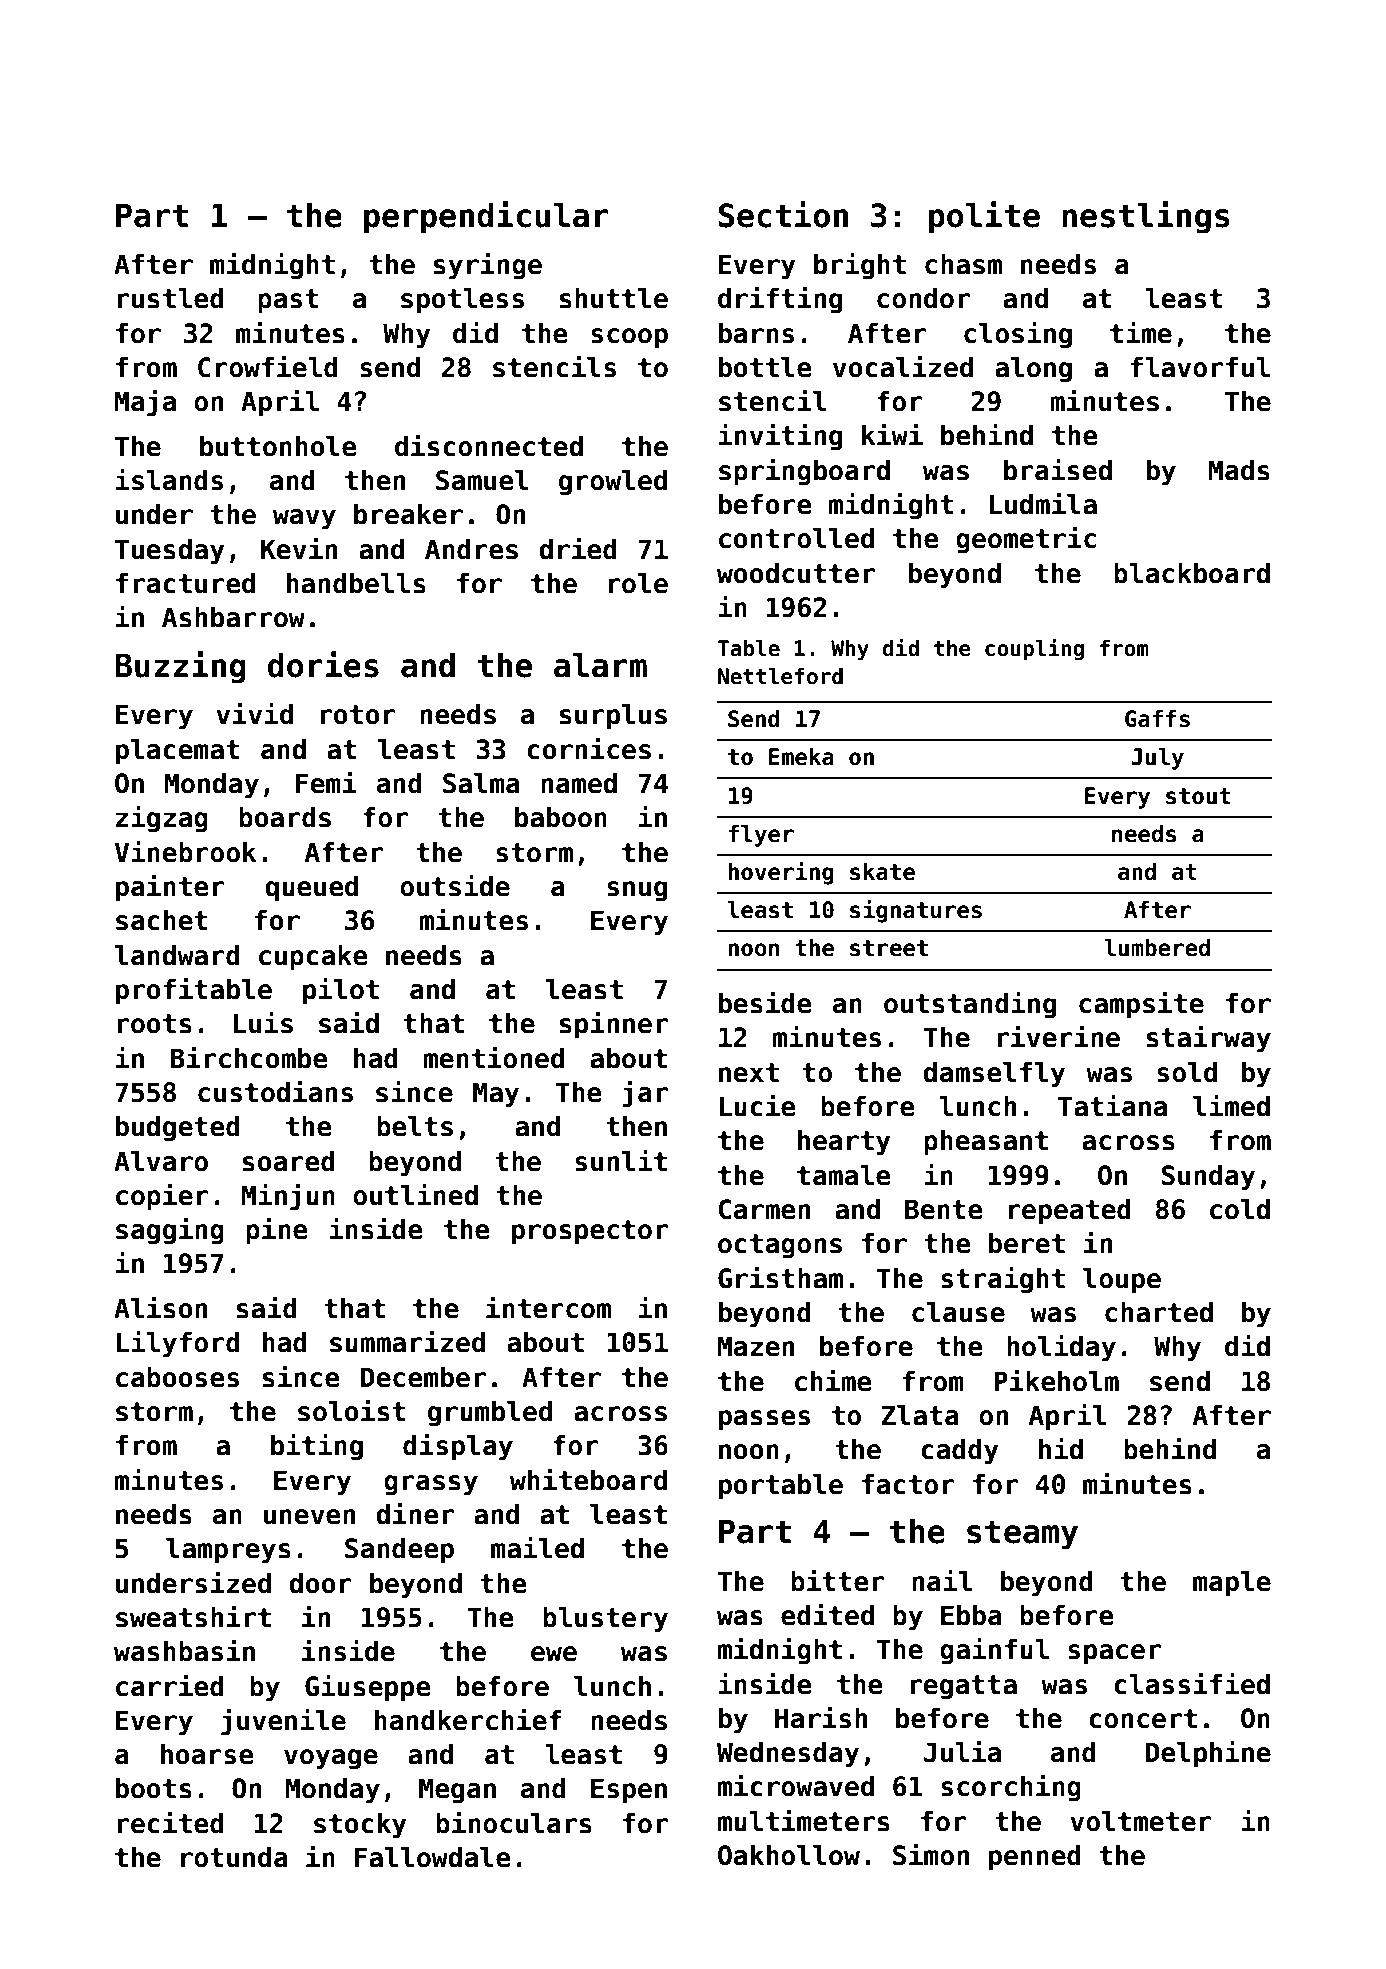 The width and height of the image is (1386, 1969). I want to click on Emeka, so click(801, 757).
